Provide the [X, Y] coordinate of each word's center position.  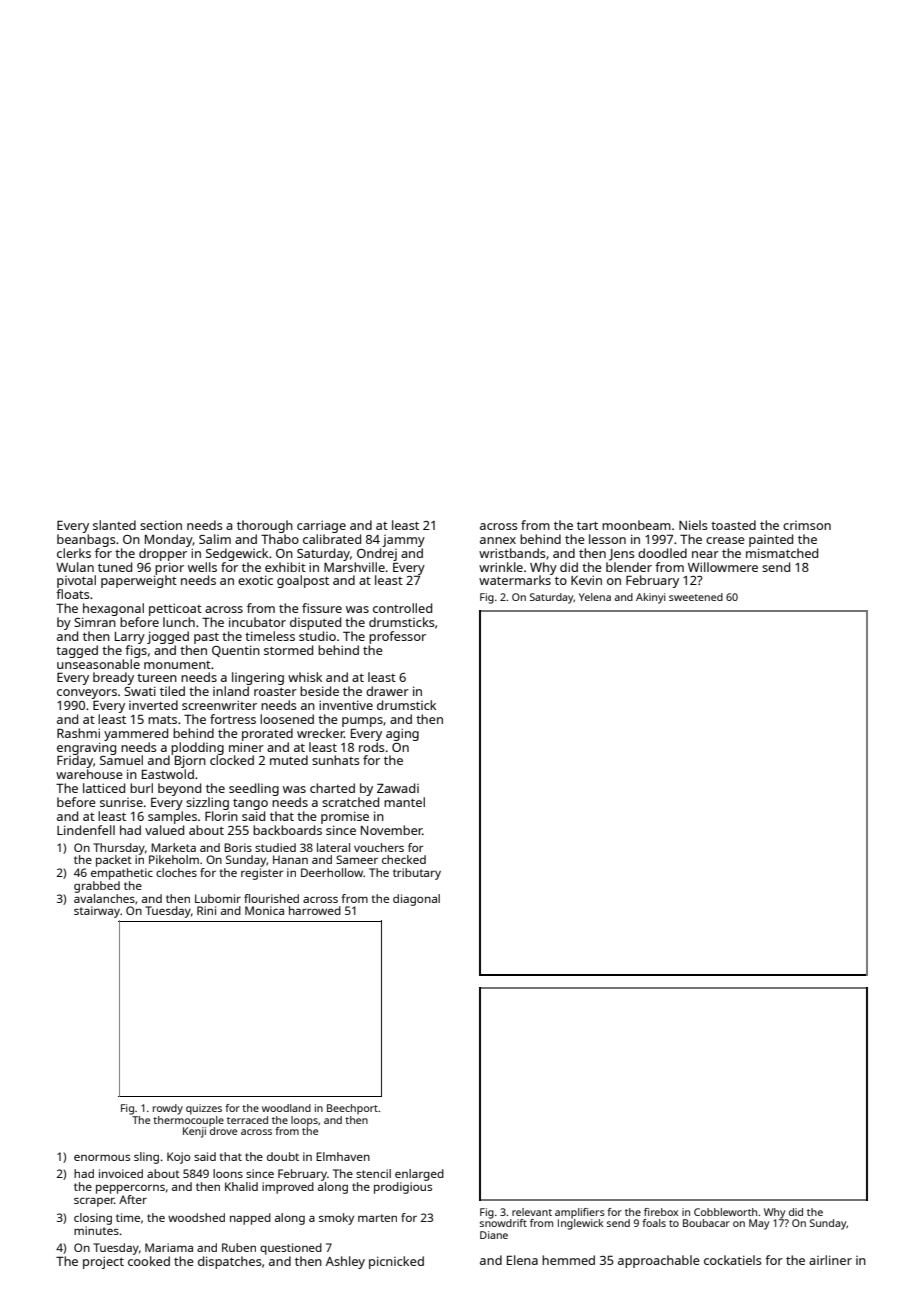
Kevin [586, 580]
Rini [206, 910]
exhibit [285, 567]
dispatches [230, 1262]
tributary [417, 874]
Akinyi [651, 598]
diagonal [416, 900]
